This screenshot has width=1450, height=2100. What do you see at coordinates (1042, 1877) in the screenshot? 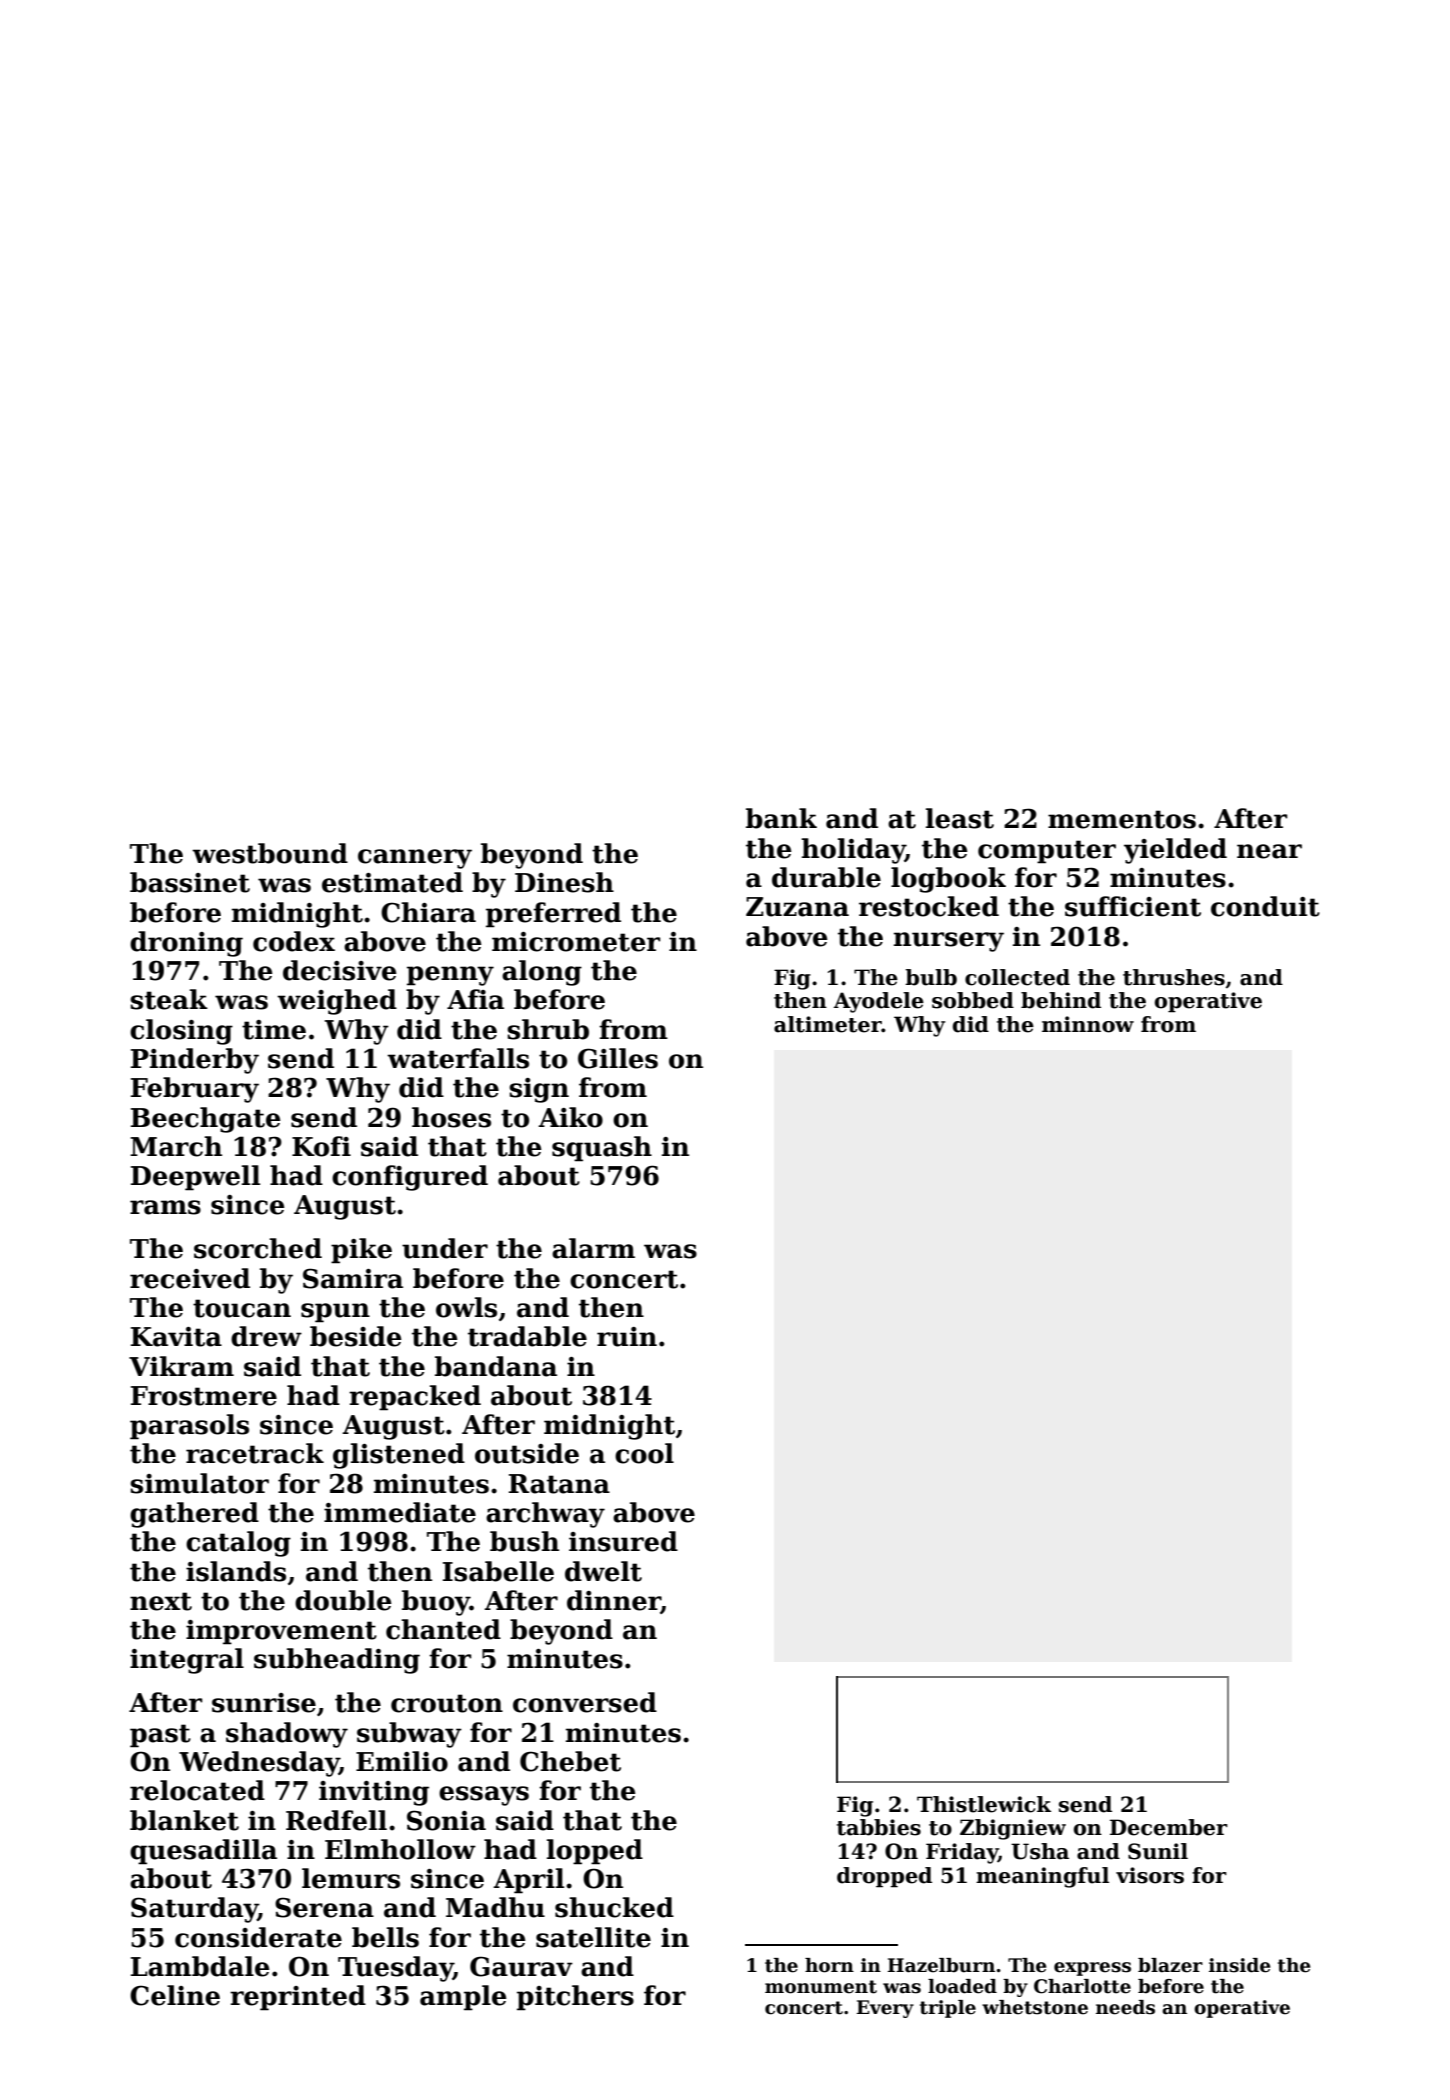
I see `meaningful` at bounding box center [1042, 1877].
